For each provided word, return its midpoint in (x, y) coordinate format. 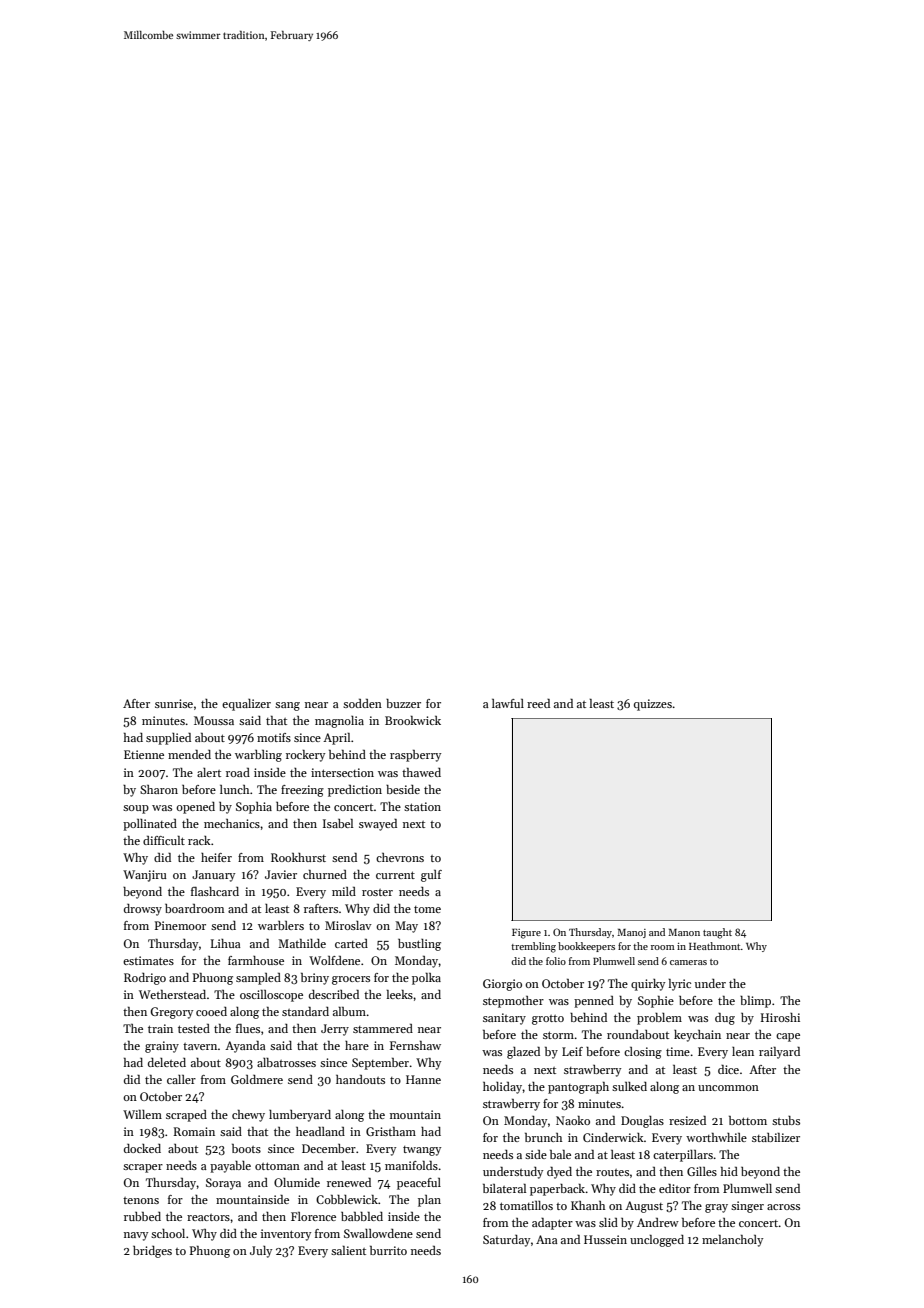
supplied (168, 739)
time (678, 1051)
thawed (421, 772)
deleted (167, 1062)
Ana (547, 1239)
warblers (281, 925)
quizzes (653, 705)
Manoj (631, 933)
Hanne (423, 1079)
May (406, 927)
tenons (141, 1200)
